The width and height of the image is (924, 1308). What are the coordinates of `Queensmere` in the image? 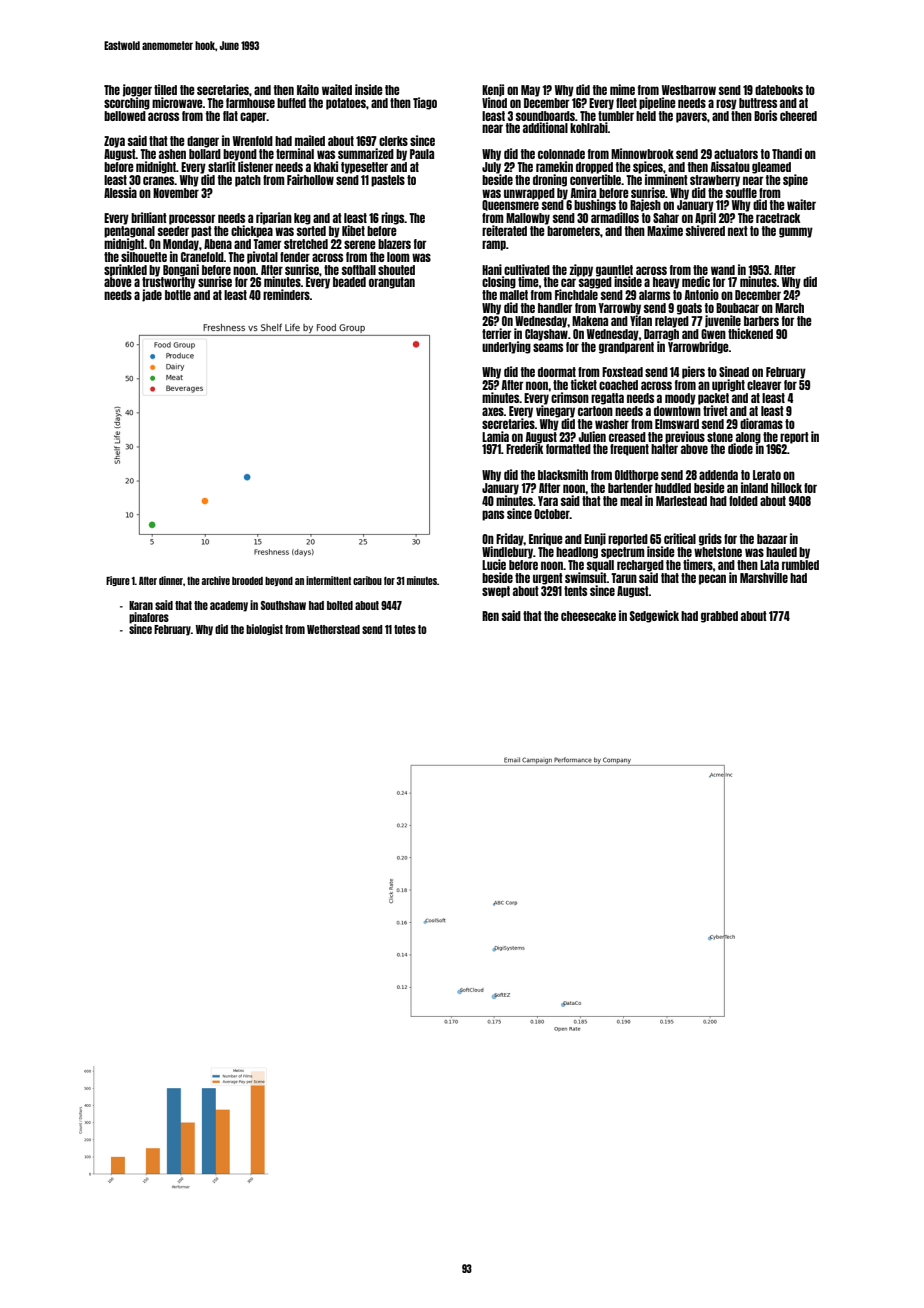 It's located at (510, 205).
